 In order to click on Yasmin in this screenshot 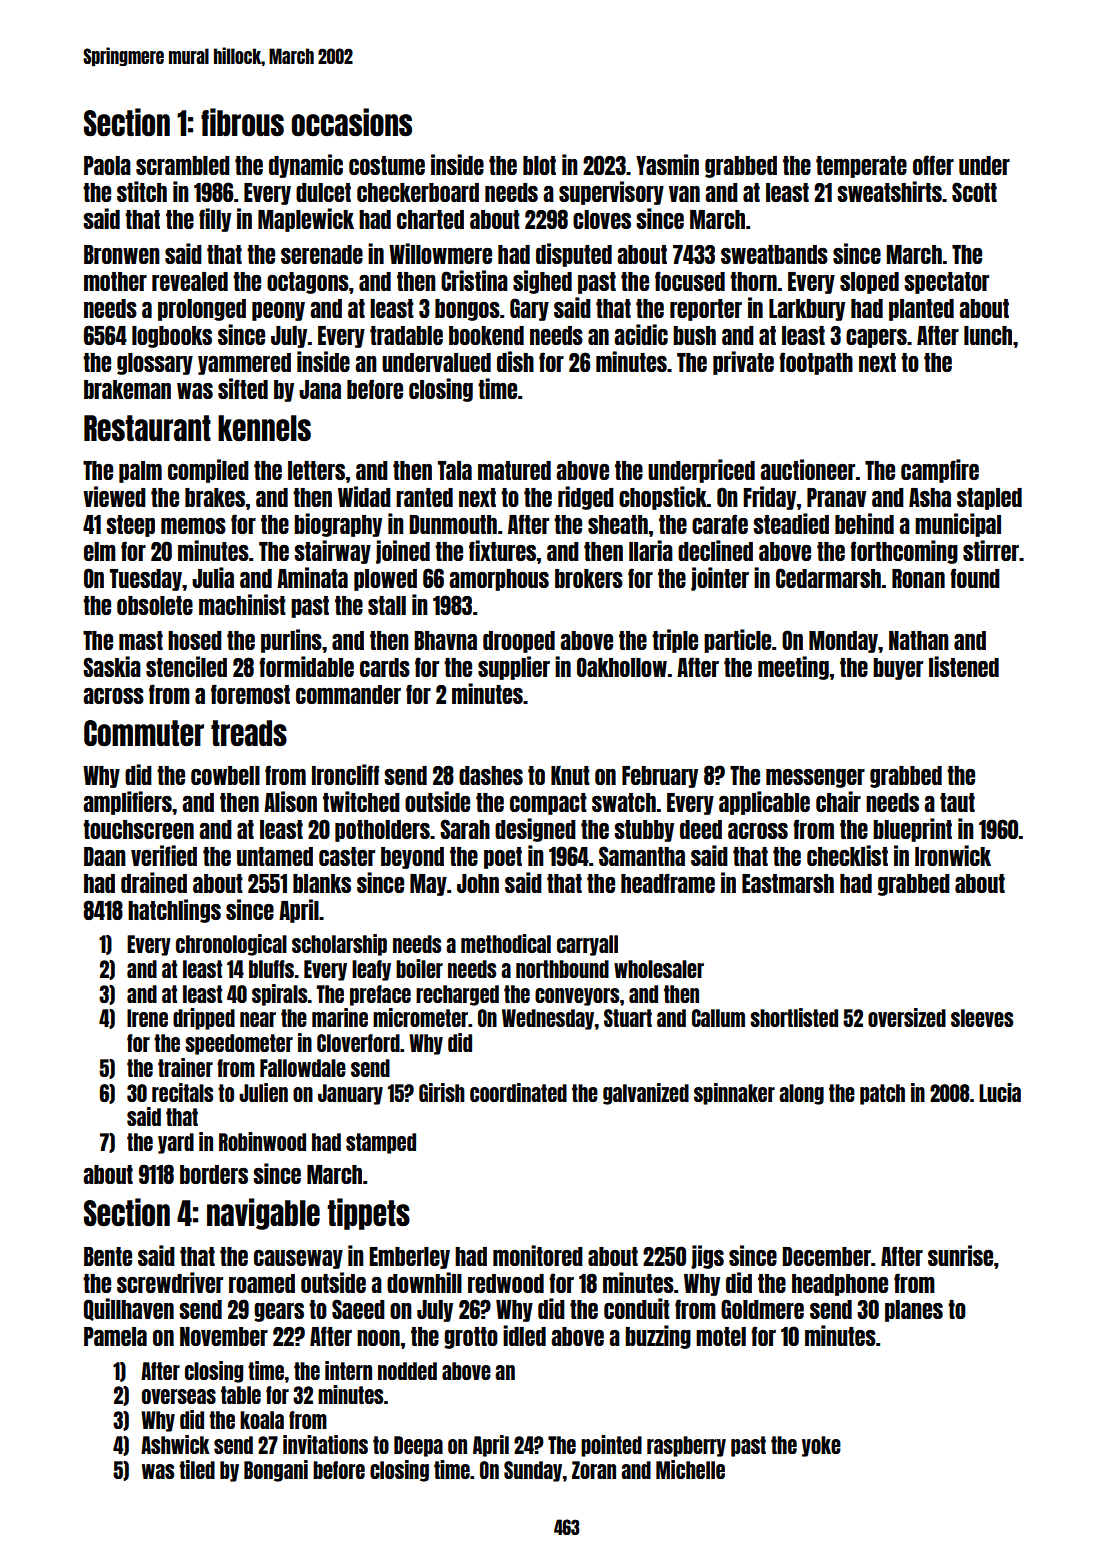, I will do `click(667, 164)`.
